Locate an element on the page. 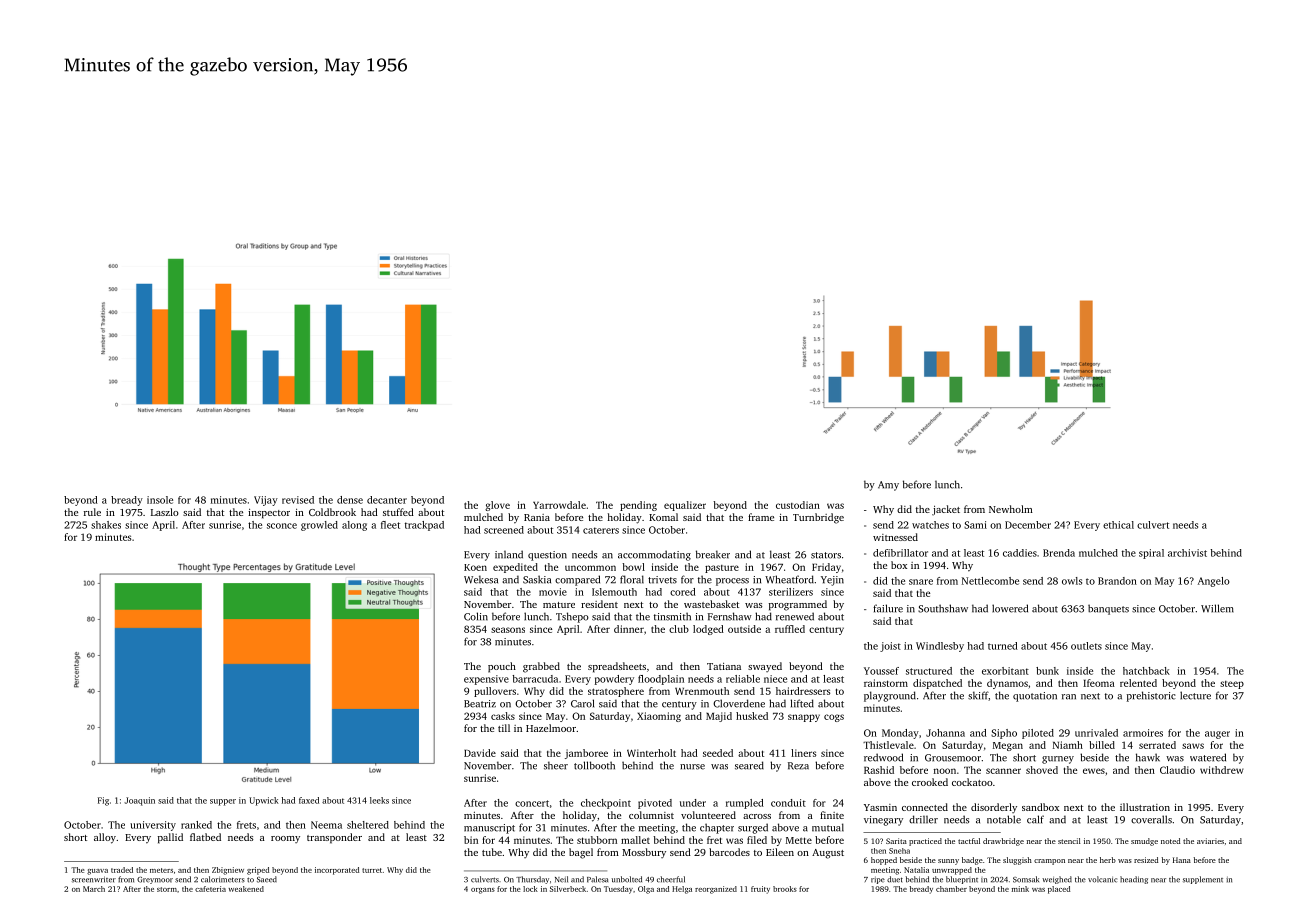 The height and width of the document is (924, 1308). wastebasket is located at coordinates (711, 604).
